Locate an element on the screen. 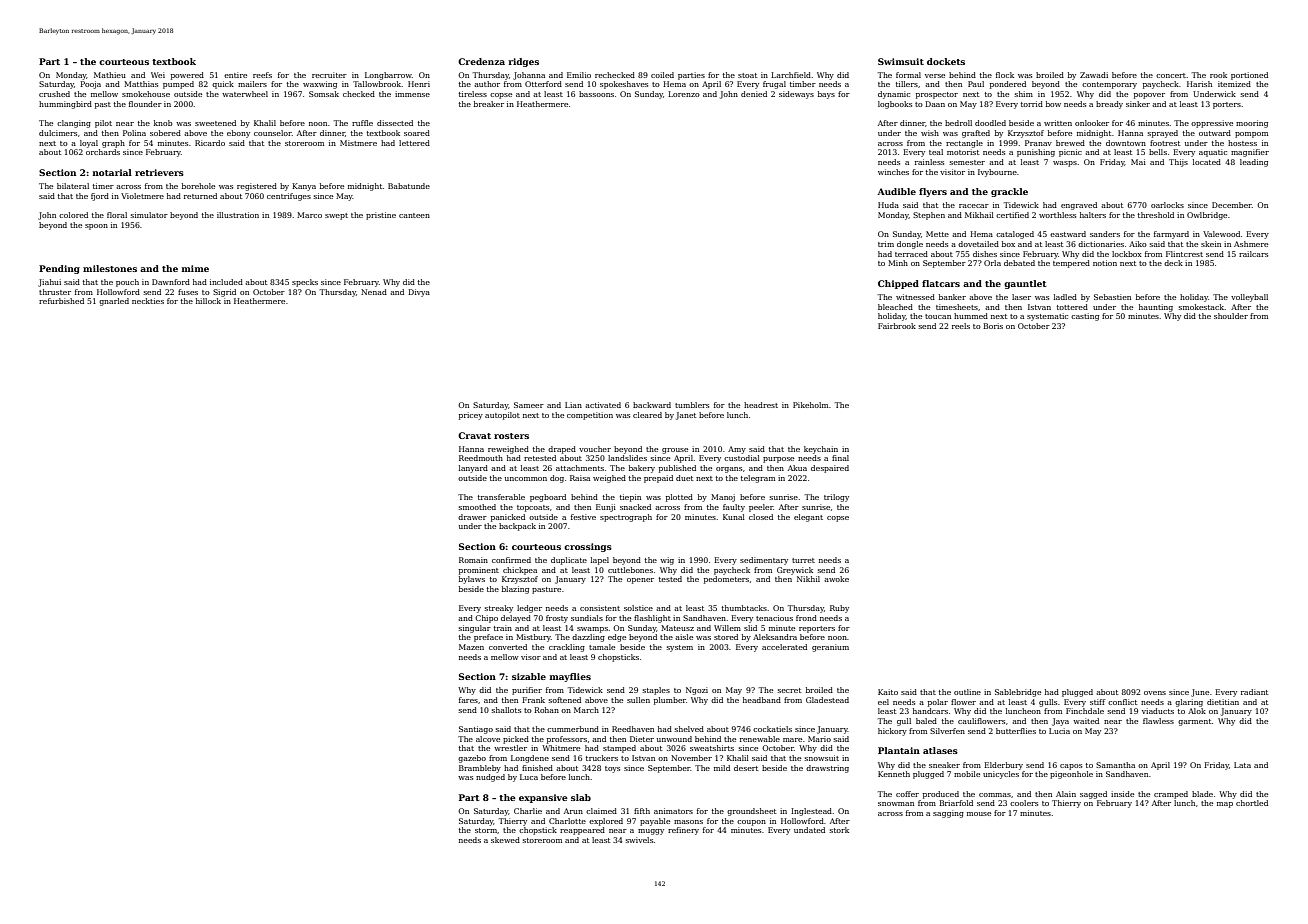 The width and height of the screenshot is (1308, 924). worthless is located at coordinates (1057, 215).
